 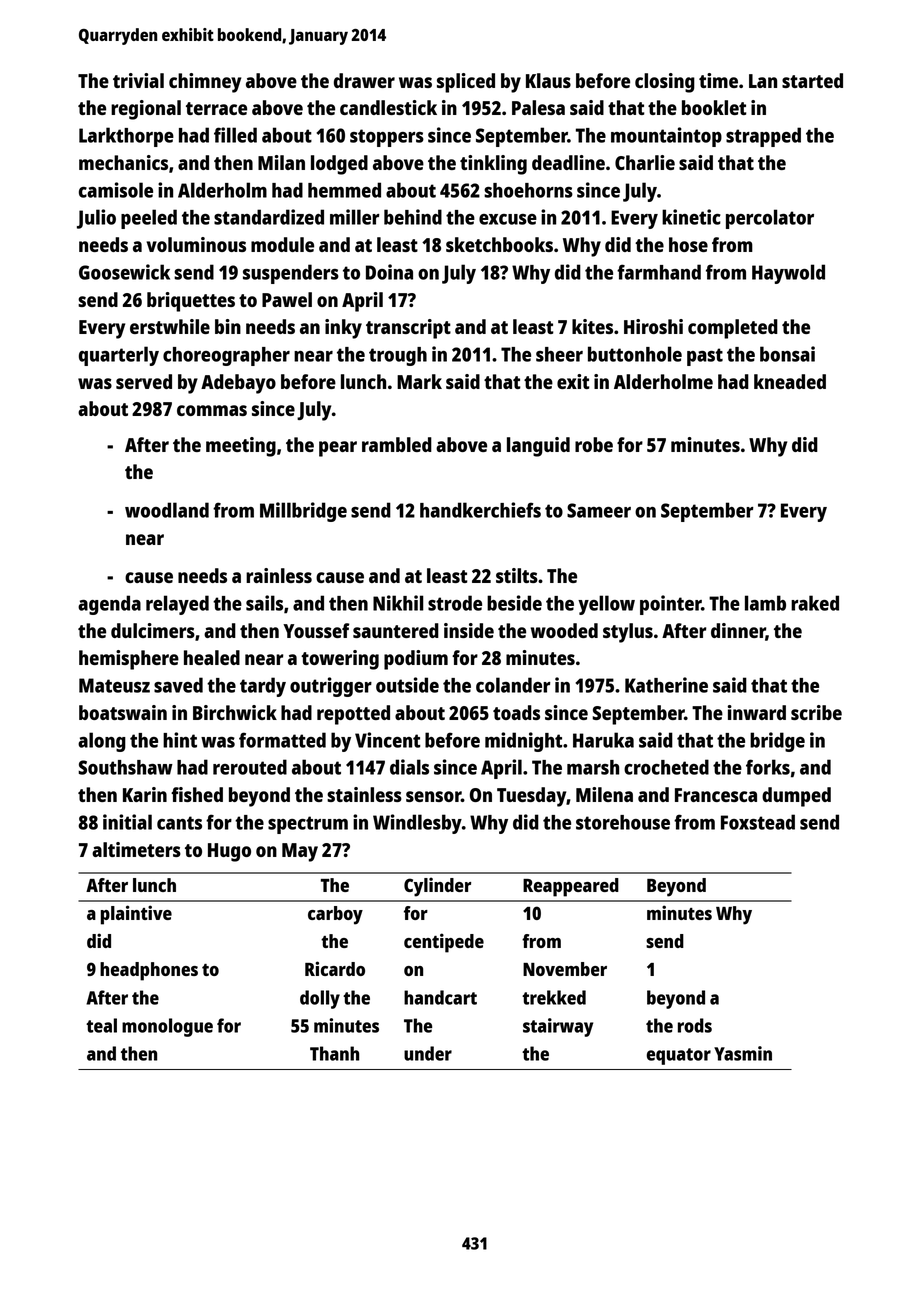 I want to click on under, so click(x=428, y=1053).
